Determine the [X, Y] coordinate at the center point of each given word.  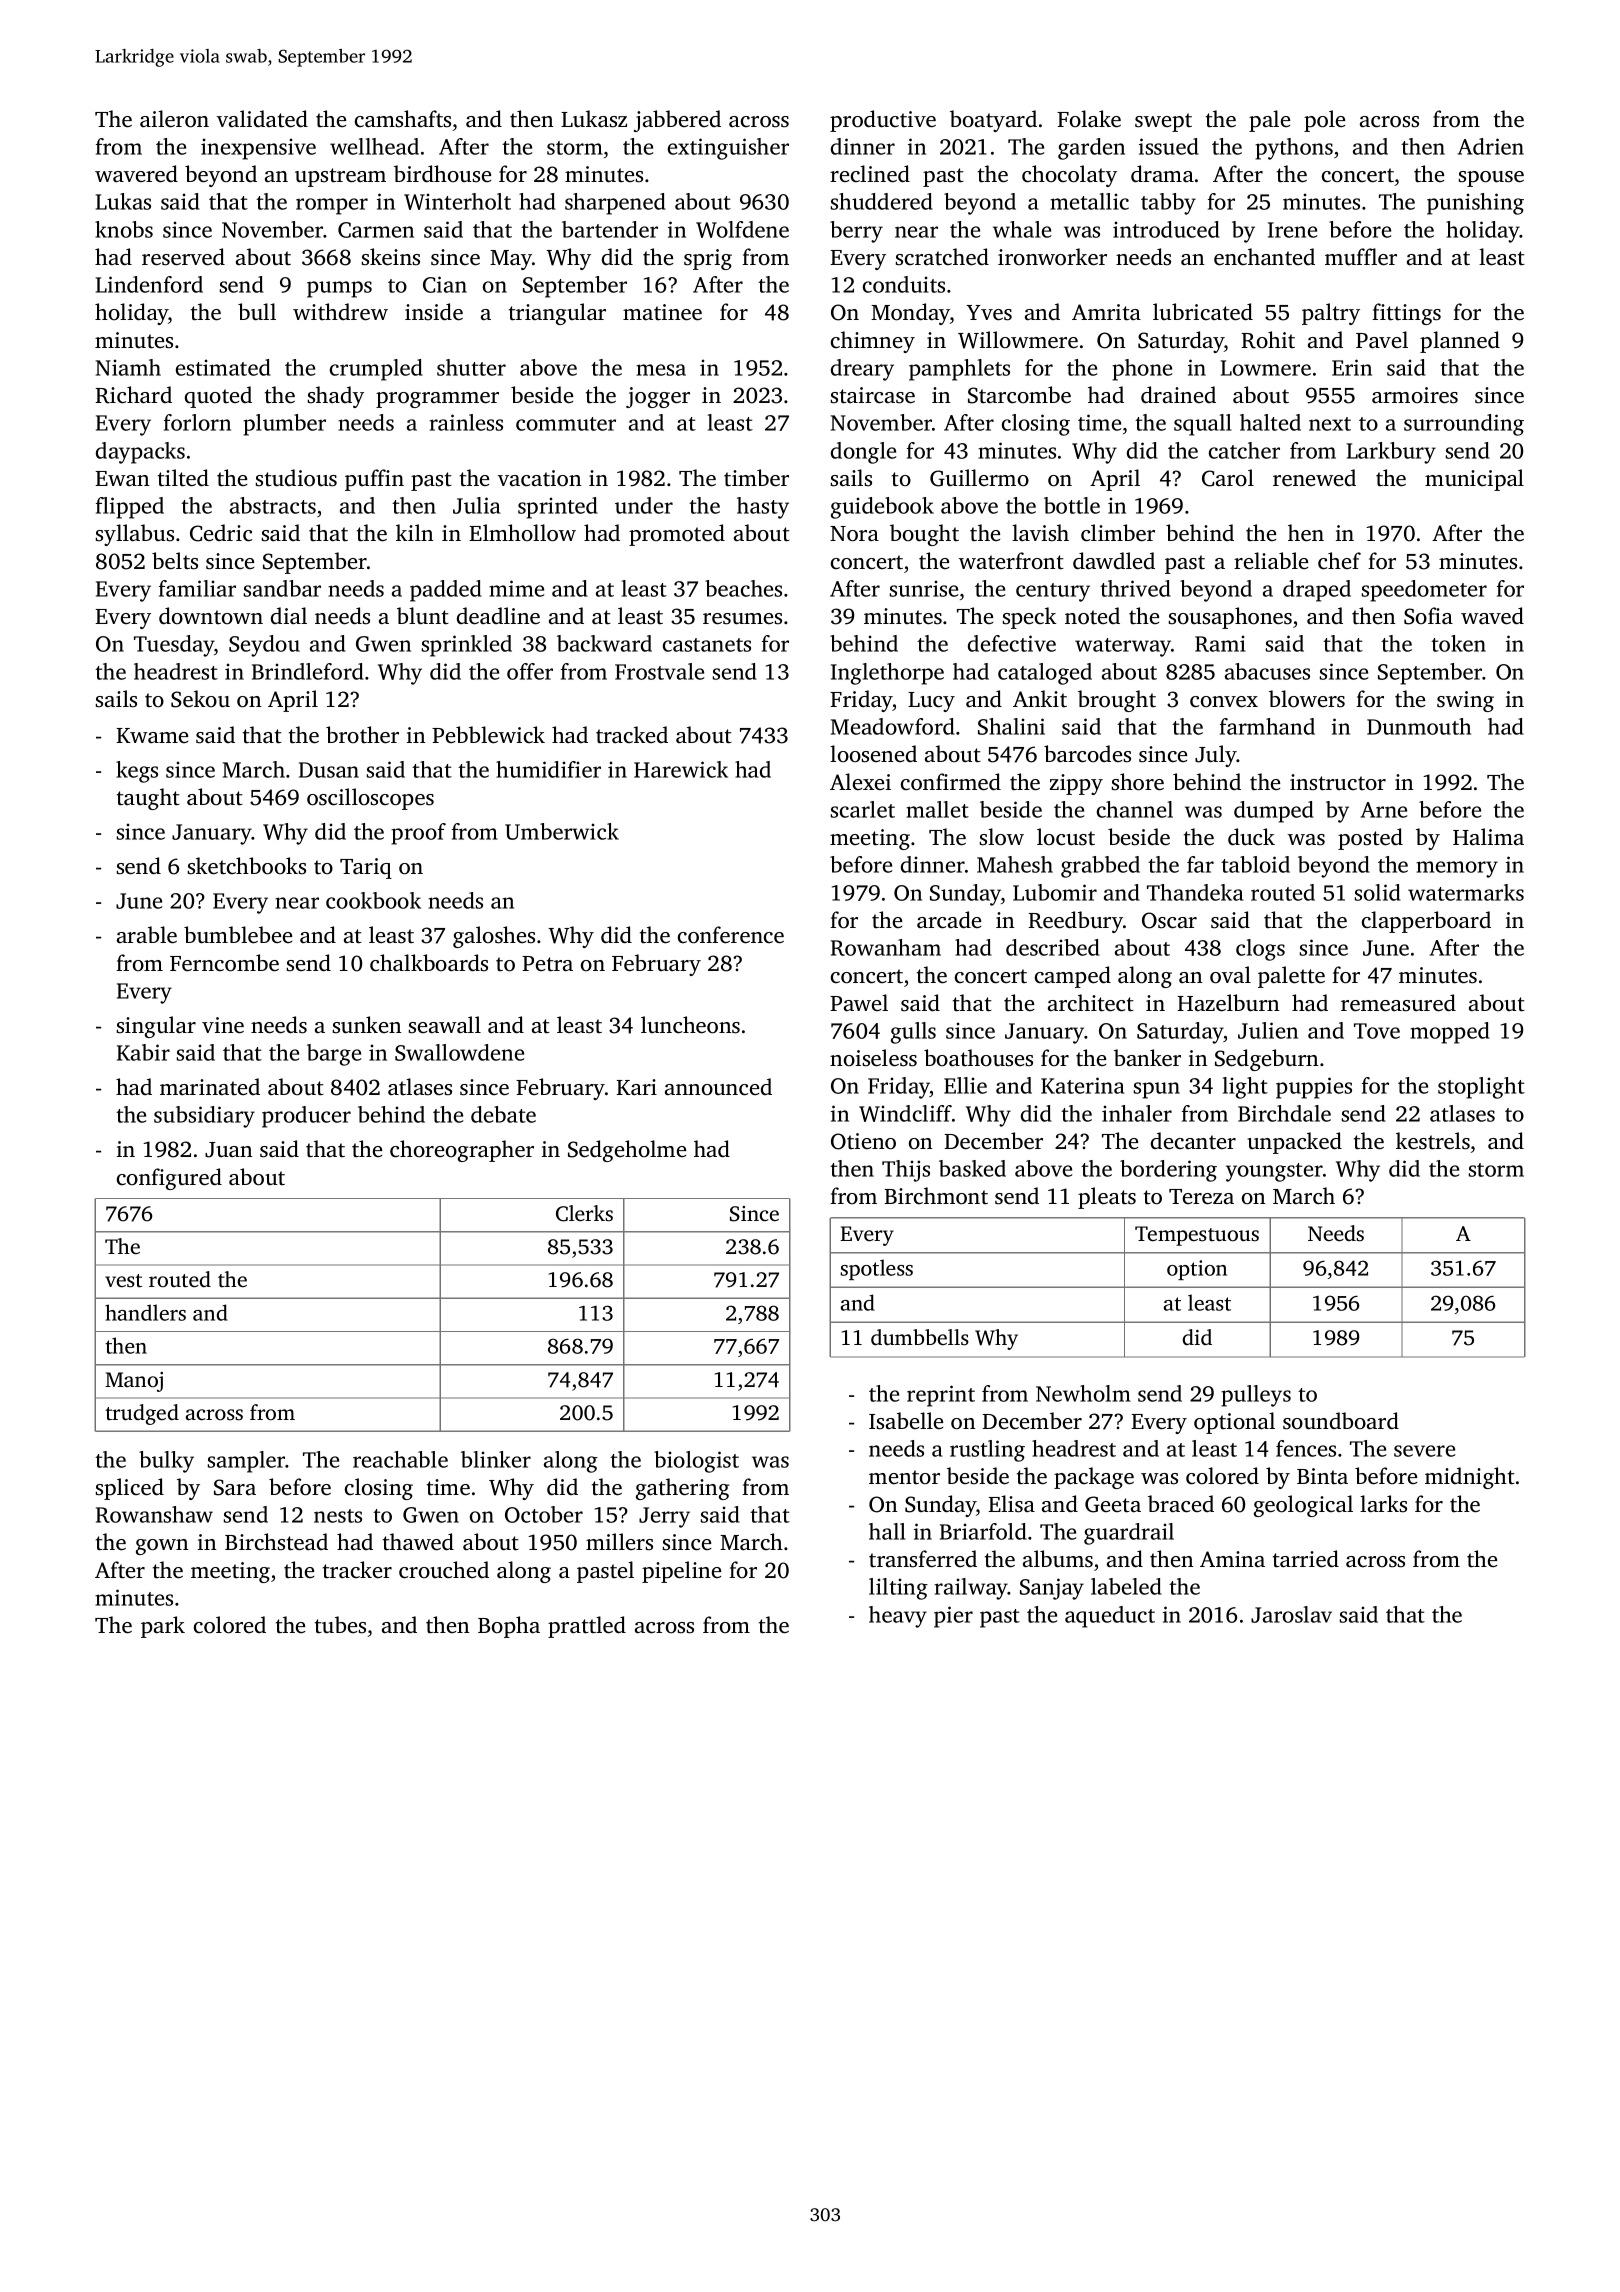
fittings [1406, 314]
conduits [904, 284]
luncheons [690, 1025]
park [163, 1627]
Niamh [128, 367]
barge [334, 1055]
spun [1157, 1090]
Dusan [329, 770]
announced [718, 1087]
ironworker [1052, 257]
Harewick [681, 769]
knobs [124, 229]
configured [169, 1179]
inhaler [1137, 1113]
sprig [708, 259]
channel [1135, 809]
